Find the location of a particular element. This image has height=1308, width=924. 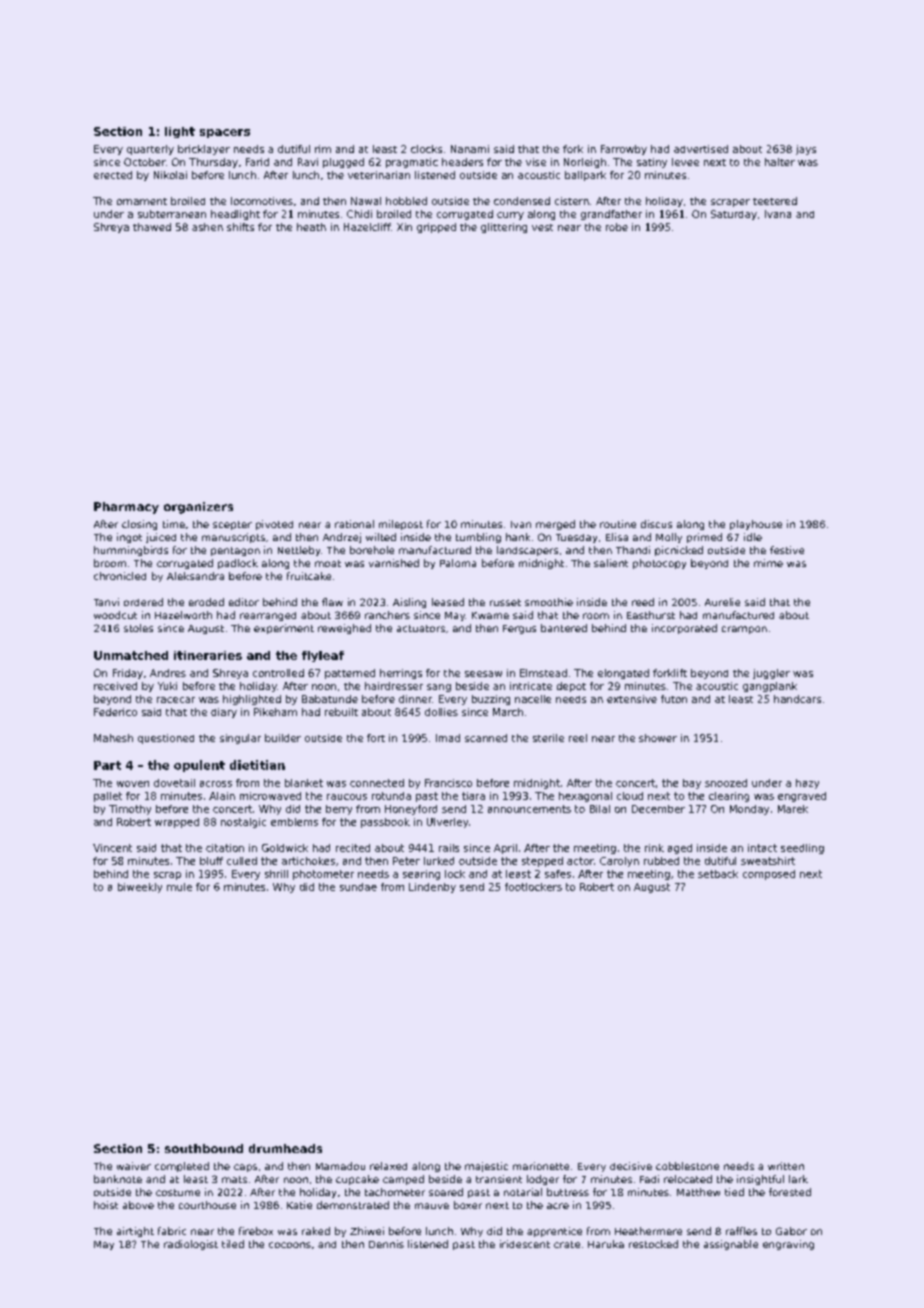

festive is located at coordinates (787, 550).
